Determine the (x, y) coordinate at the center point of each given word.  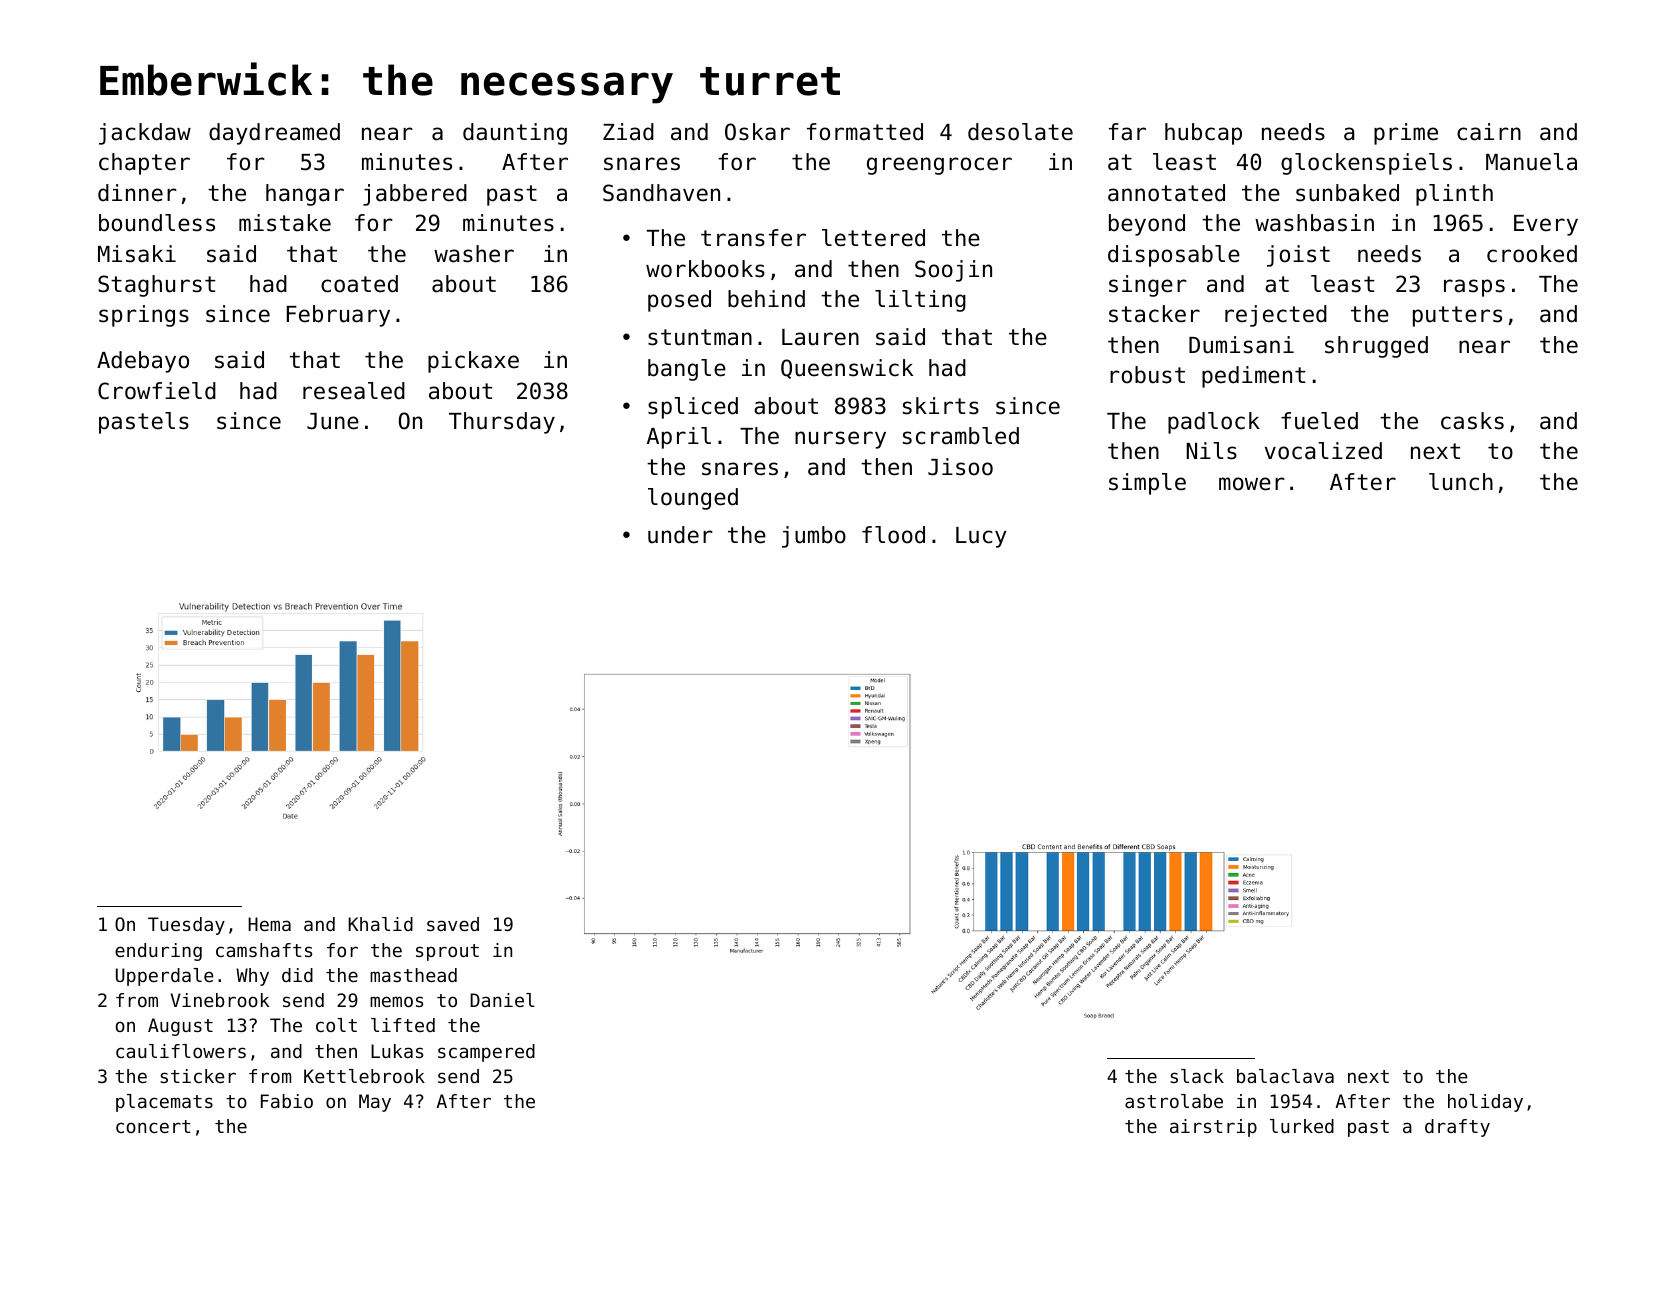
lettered (873, 238)
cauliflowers (181, 1051)
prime (1406, 134)
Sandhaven (661, 193)
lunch (1461, 482)
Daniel (502, 1000)
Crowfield (157, 391)
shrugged (1376, 347)
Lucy (981, 537)
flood (893, 535)
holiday (1485, 1103)
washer (474, 254)
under (680, 535)
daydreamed (274, 134)
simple (1147, 484)
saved (453, 924)
